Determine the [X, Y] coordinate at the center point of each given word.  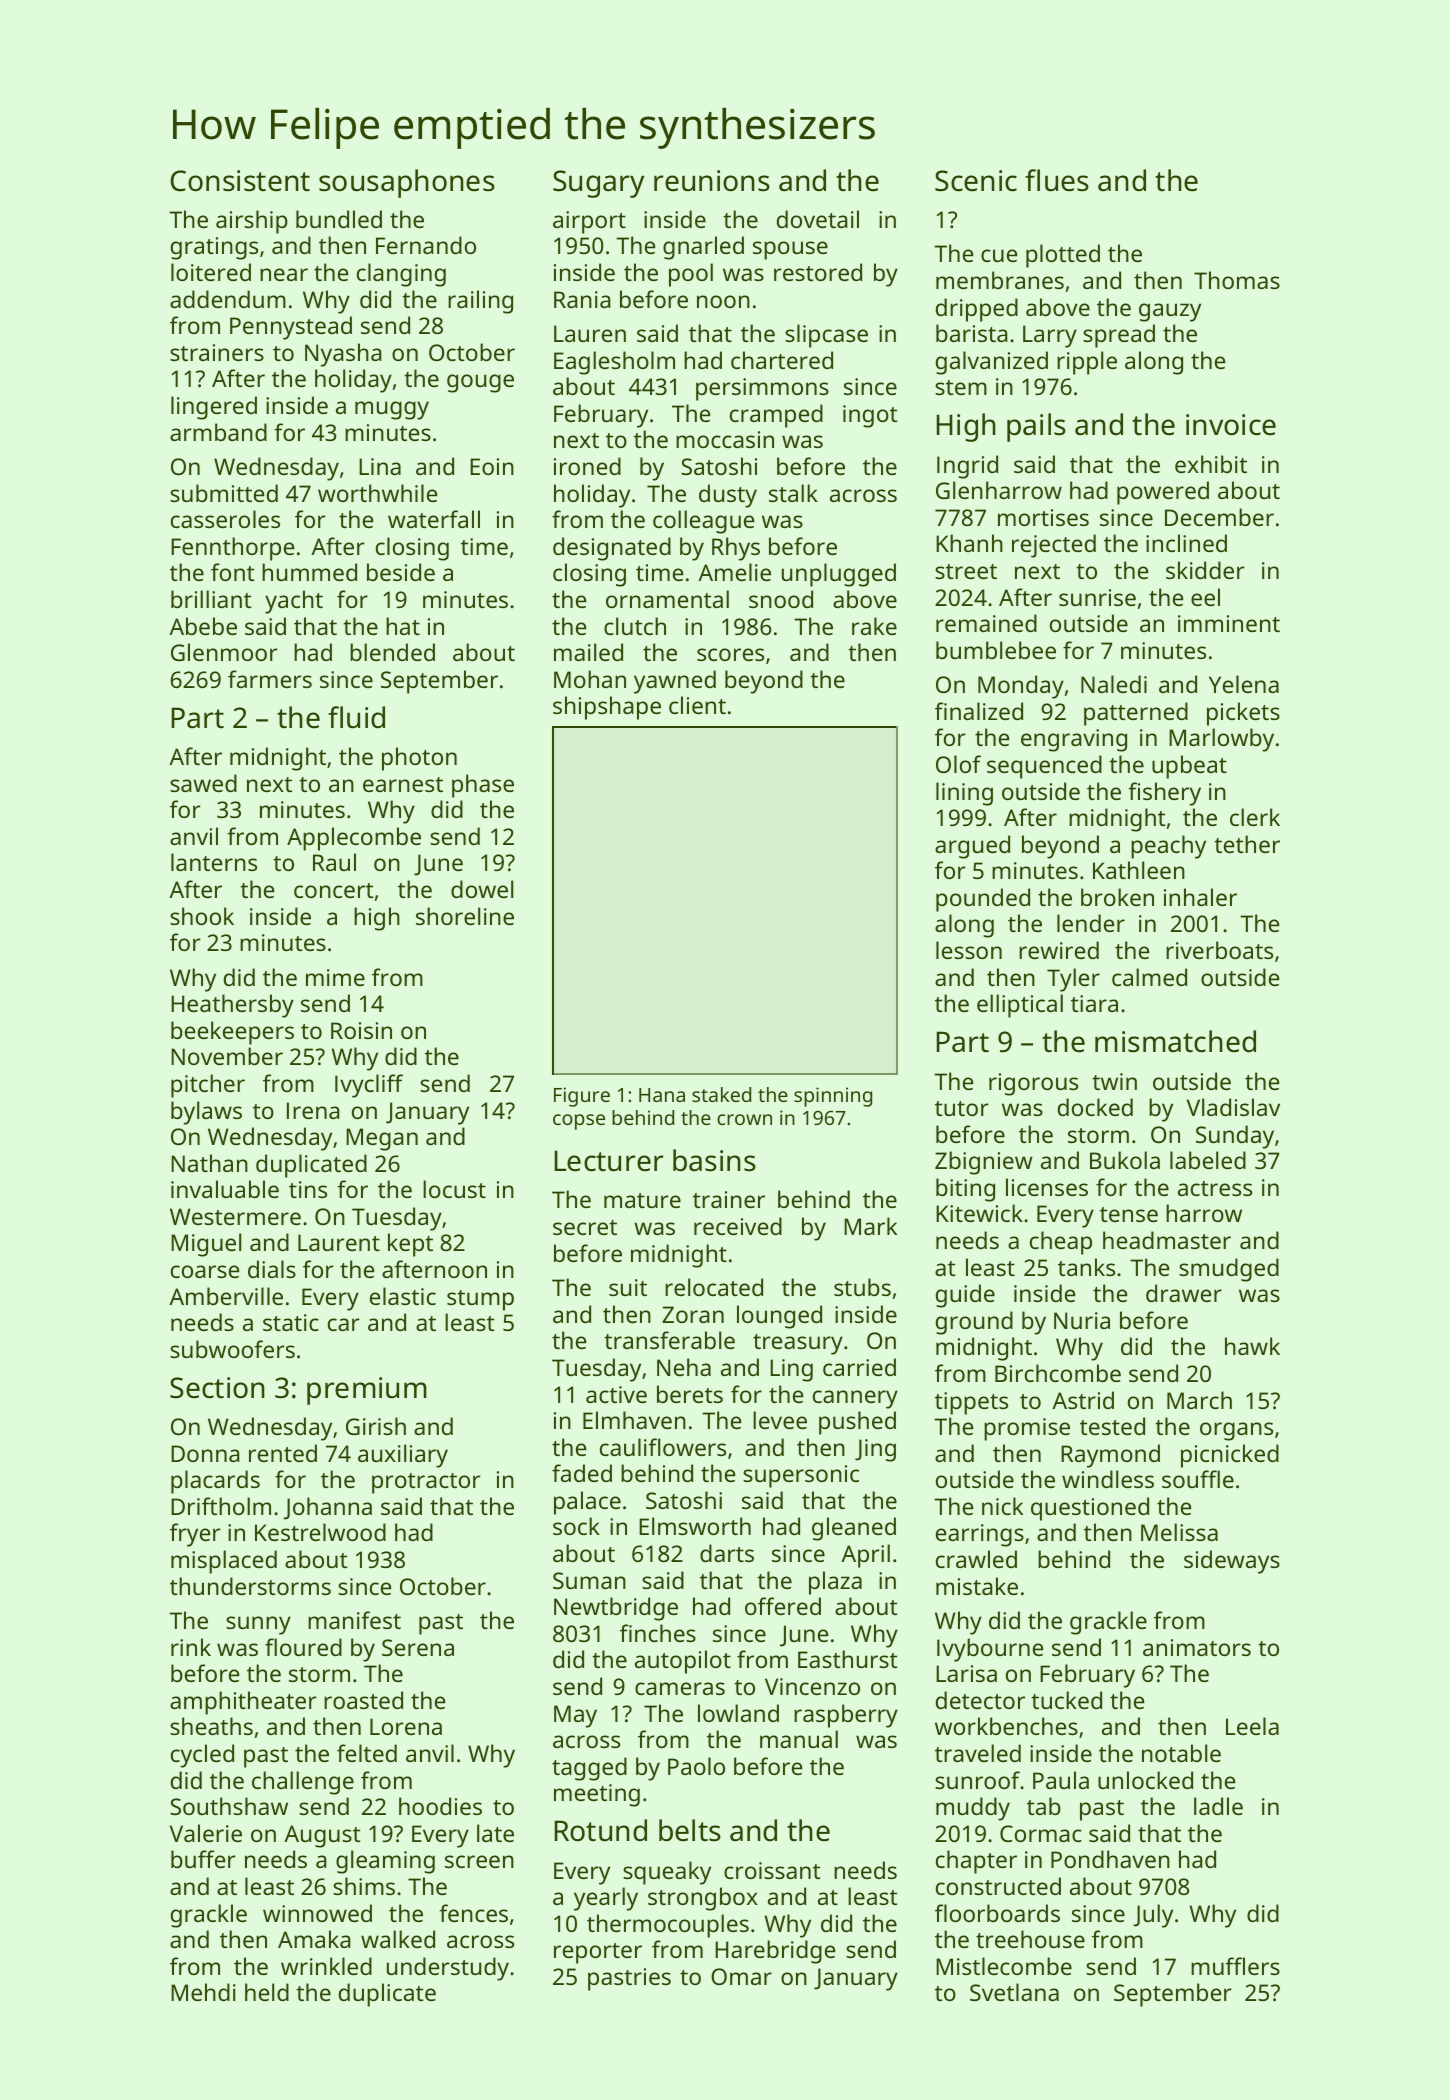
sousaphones [407, 183]
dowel [482, 889]
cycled [202, 1756]
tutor [962, 1108]
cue [999, 255]
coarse [205, 1271]
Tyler [1073, 980]
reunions [712, 181]
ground [974, 1323]
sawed [203, 783]
